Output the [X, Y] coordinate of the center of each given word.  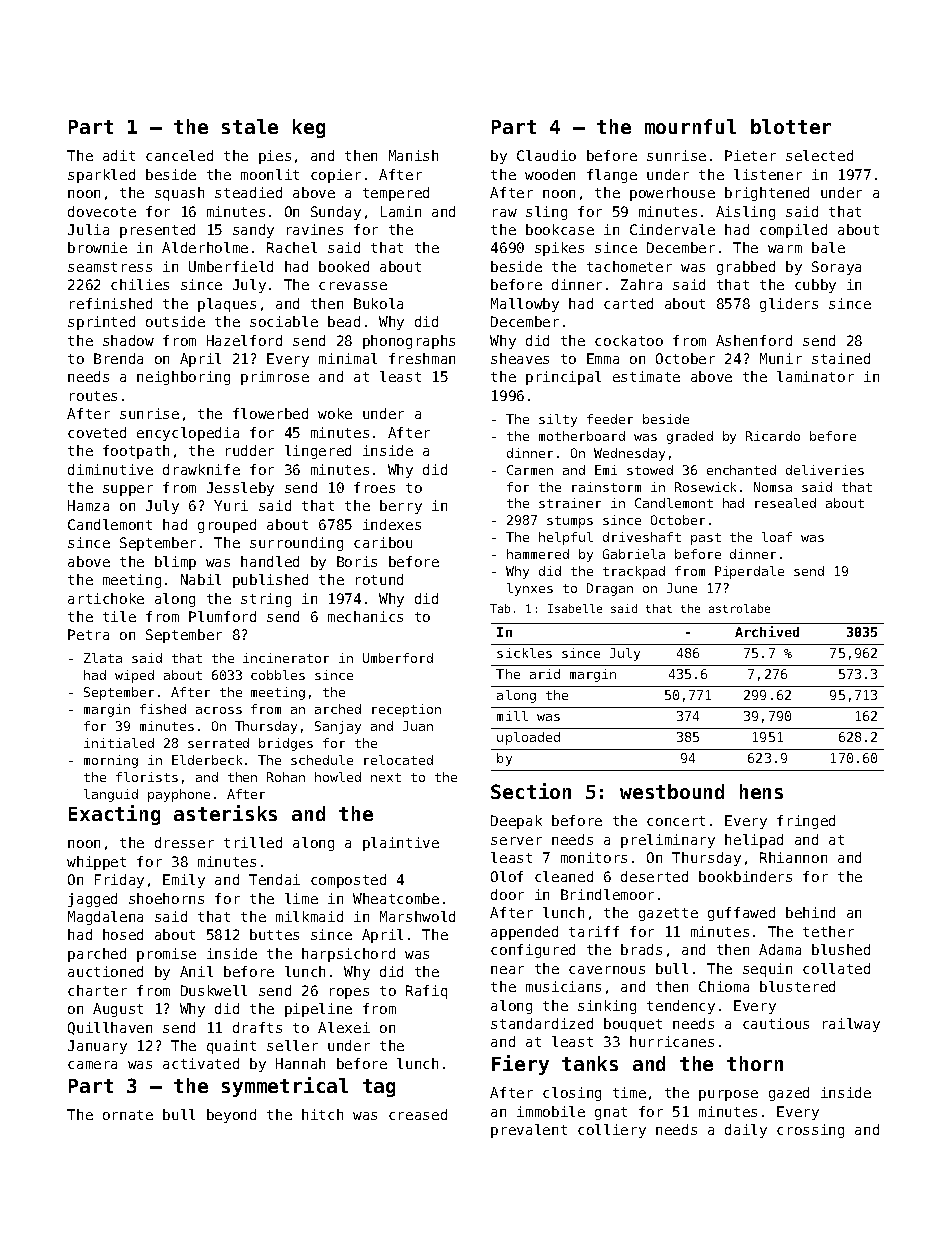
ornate [128, 1115]
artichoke [106, 598]
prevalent [529, 1131]
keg [309, 128]
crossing [810, 1131]
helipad [754, 841]
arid [545, 674]
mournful [690, 126]
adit [119, 155]
